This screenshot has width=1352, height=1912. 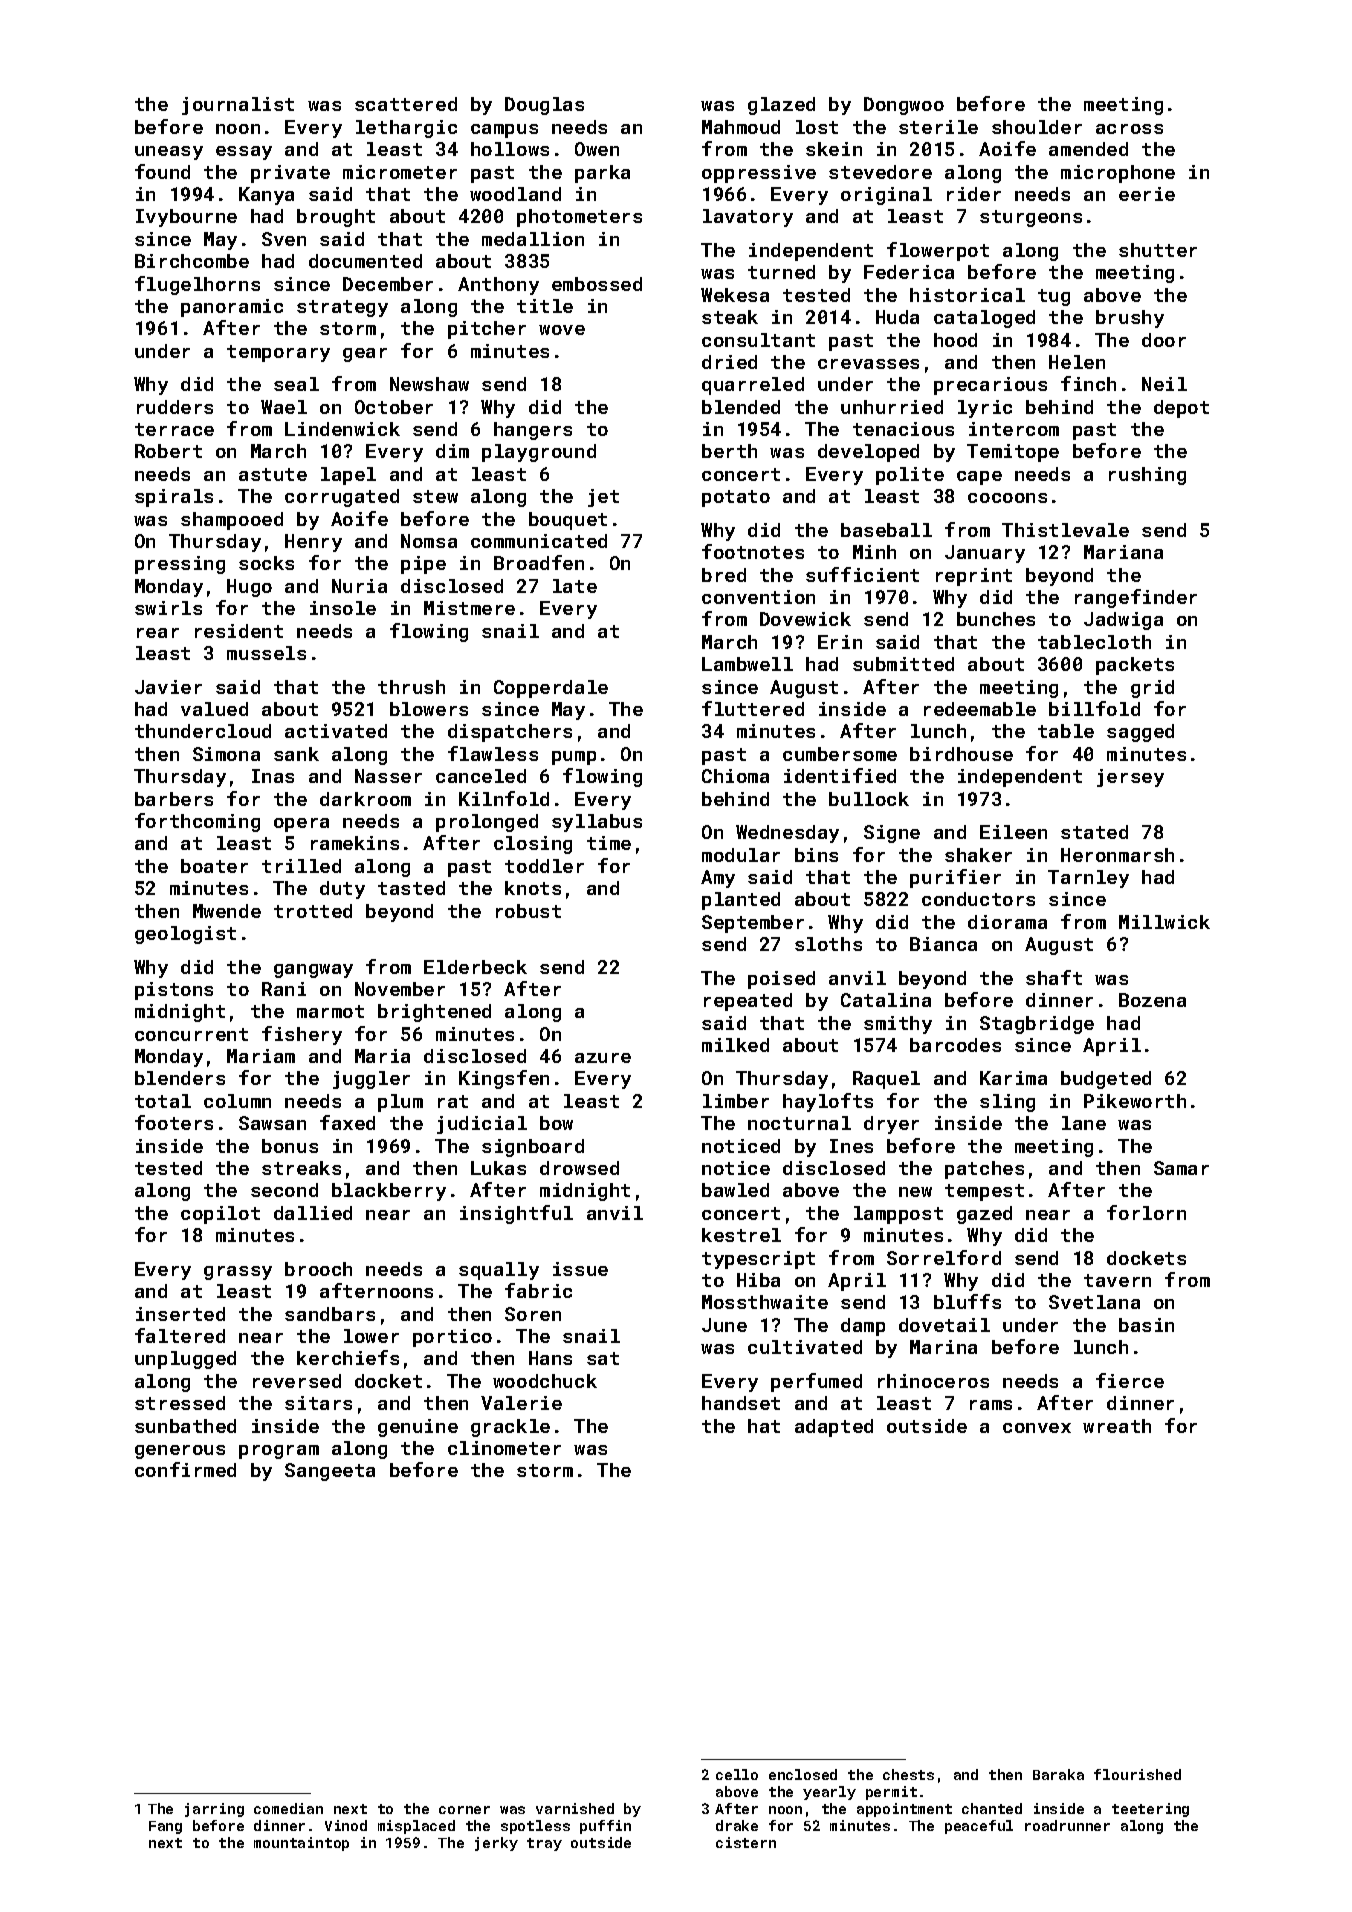 What do you see at coordinates (165, 1827) in the screenshot?
I see `Fang` at bounding box center [165, 1827].
